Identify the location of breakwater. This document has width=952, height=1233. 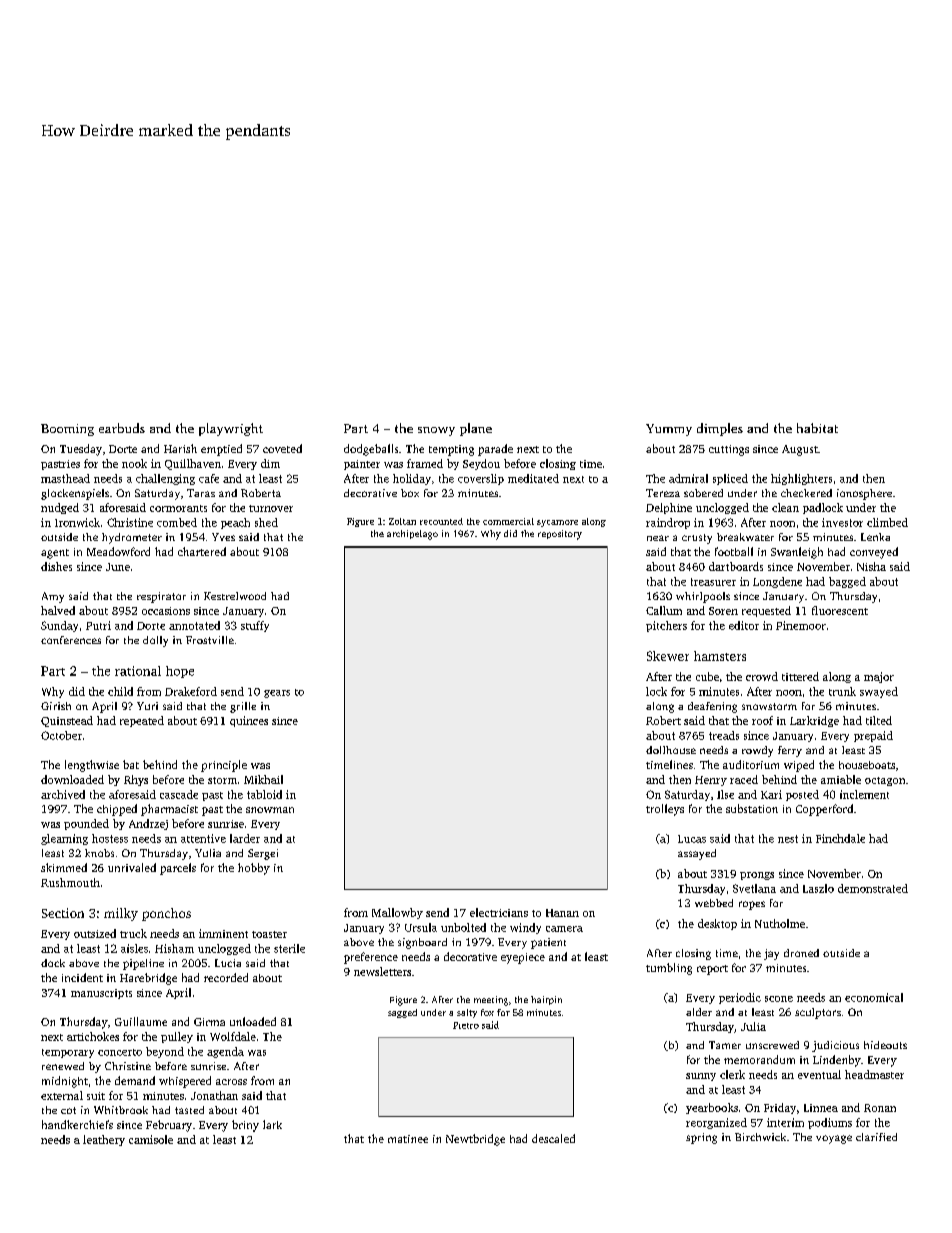
(745, 537).
